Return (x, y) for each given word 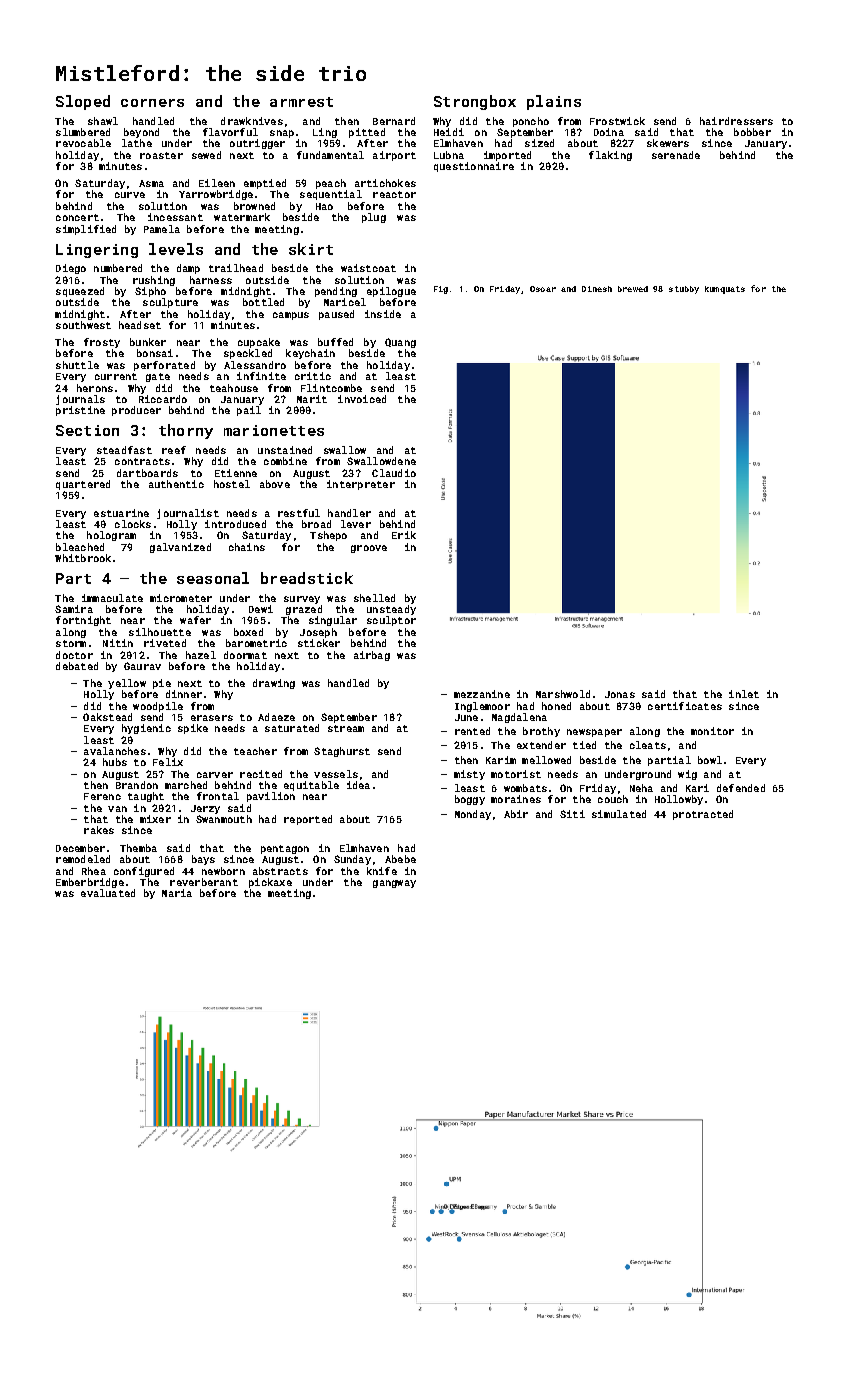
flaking (610, 156)
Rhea (94, 871)
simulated (619, 814)
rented (472, 731)
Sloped (83, 102)
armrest (301, 102)
